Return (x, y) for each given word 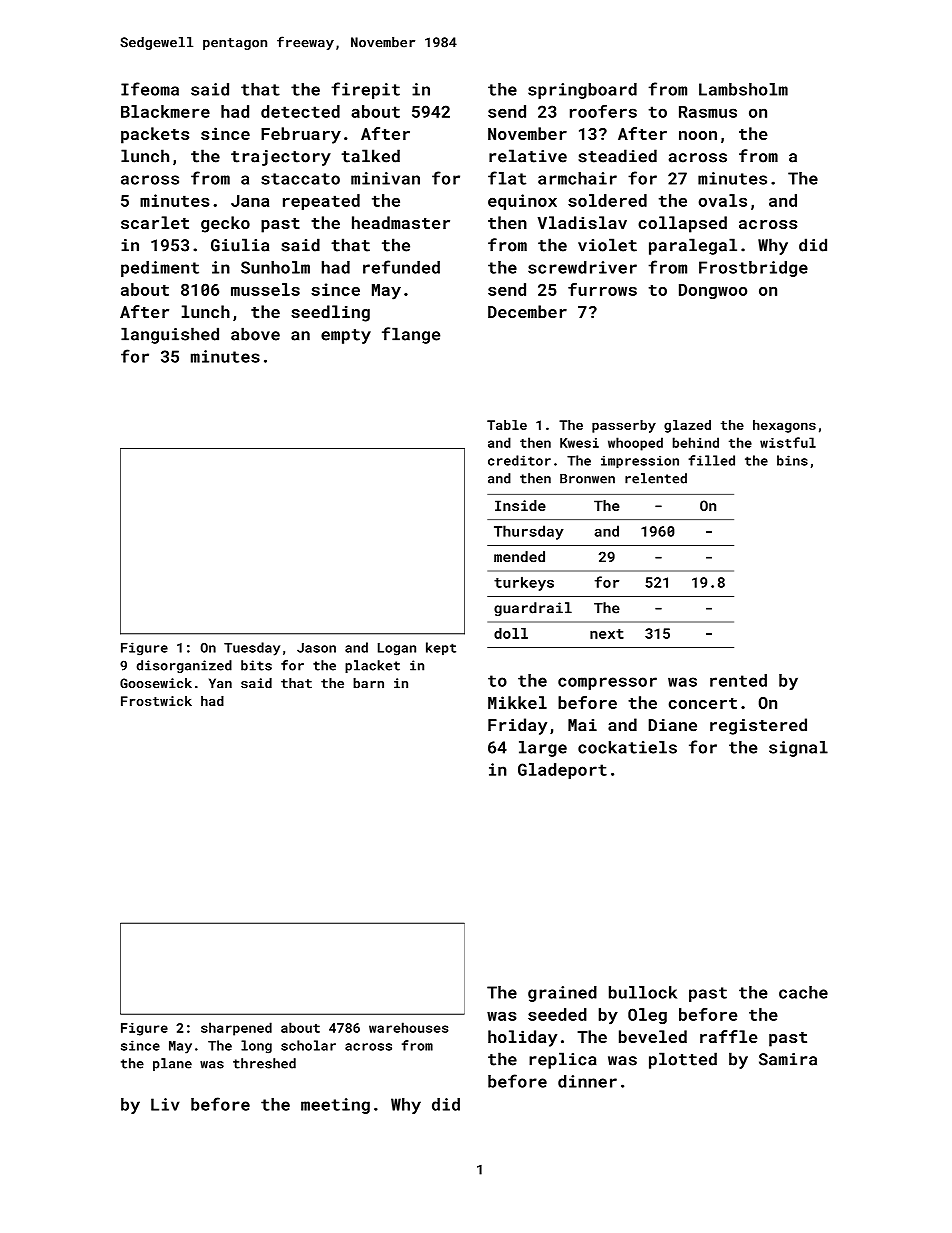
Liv (165, 1104)
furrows (602, 289)
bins (792, 460)
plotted (683, 1060)
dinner (587, 1081)
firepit (365, 90)
